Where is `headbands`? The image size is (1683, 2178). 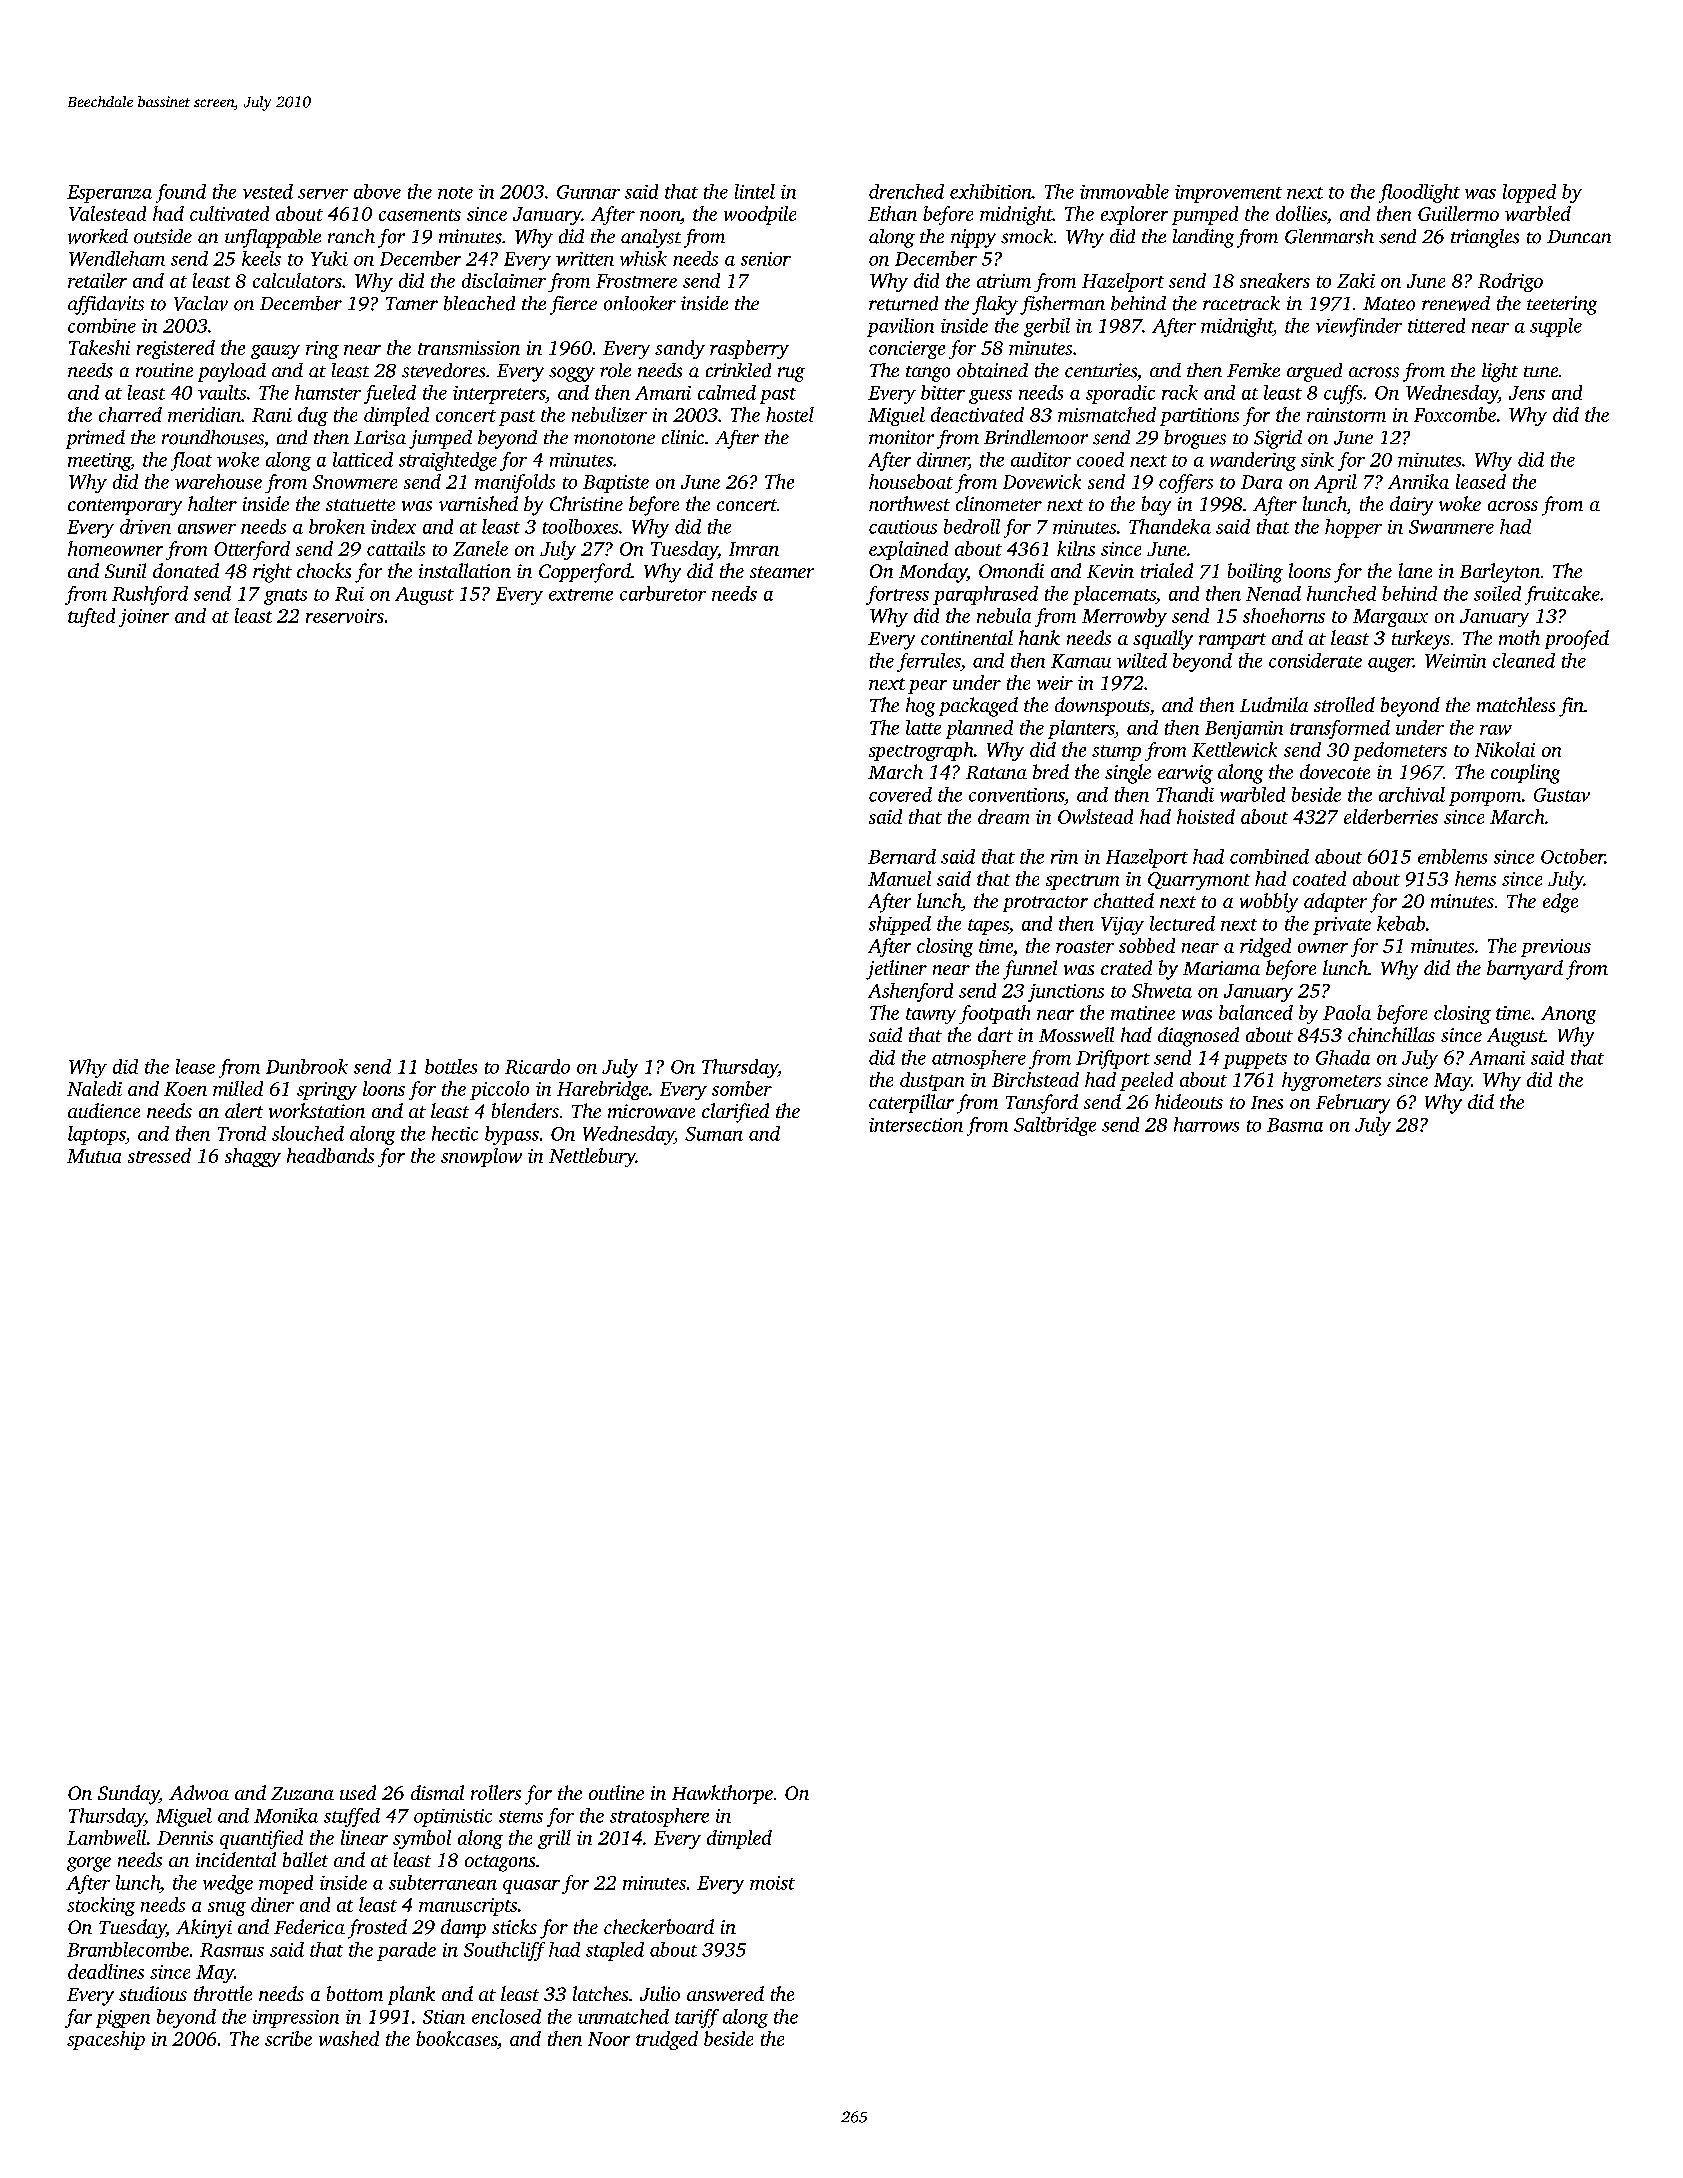 headbands is located at coordinates (330, 1155).
